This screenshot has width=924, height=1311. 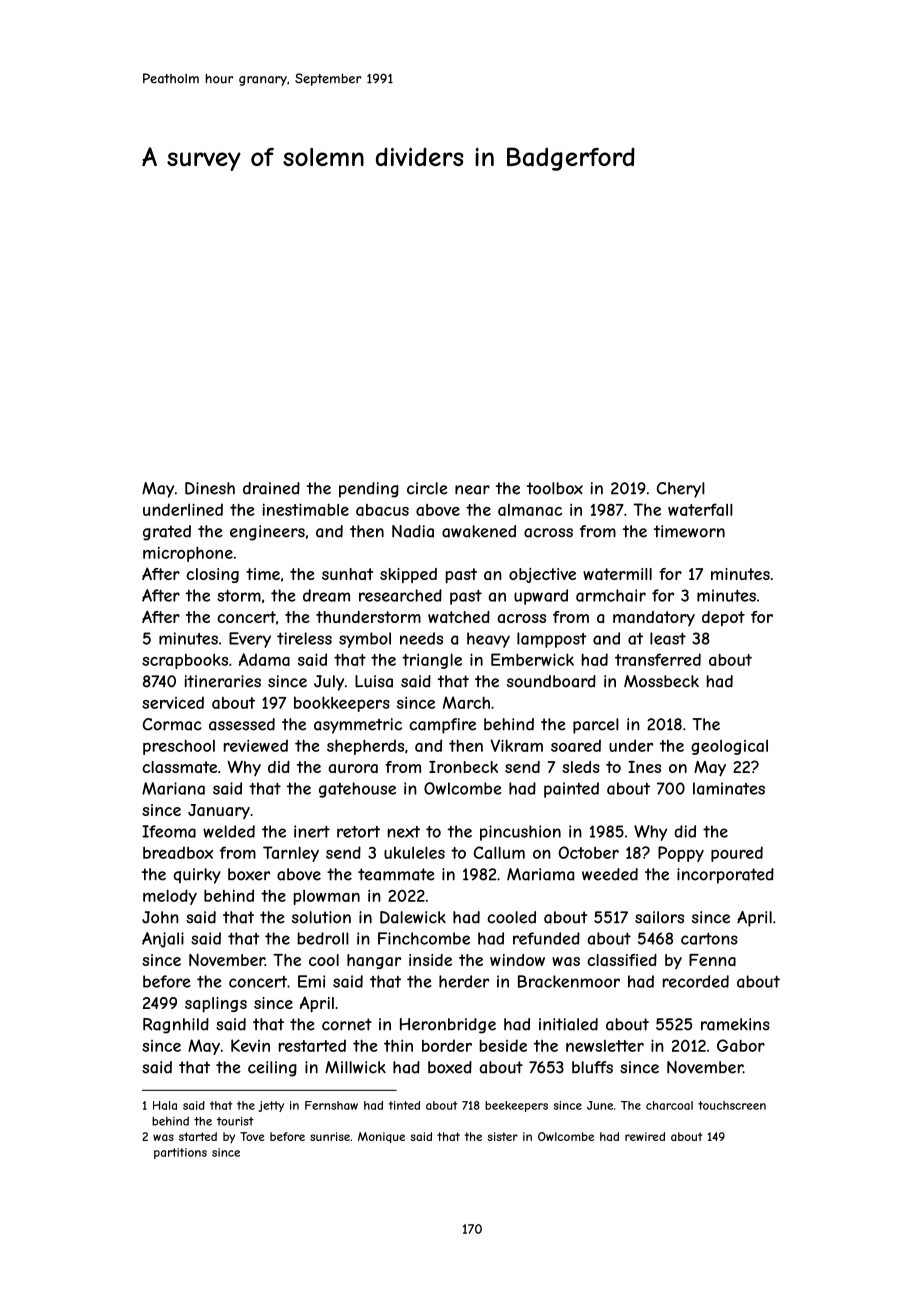 I want to click on partitions, so click(x=180, y=1153).
